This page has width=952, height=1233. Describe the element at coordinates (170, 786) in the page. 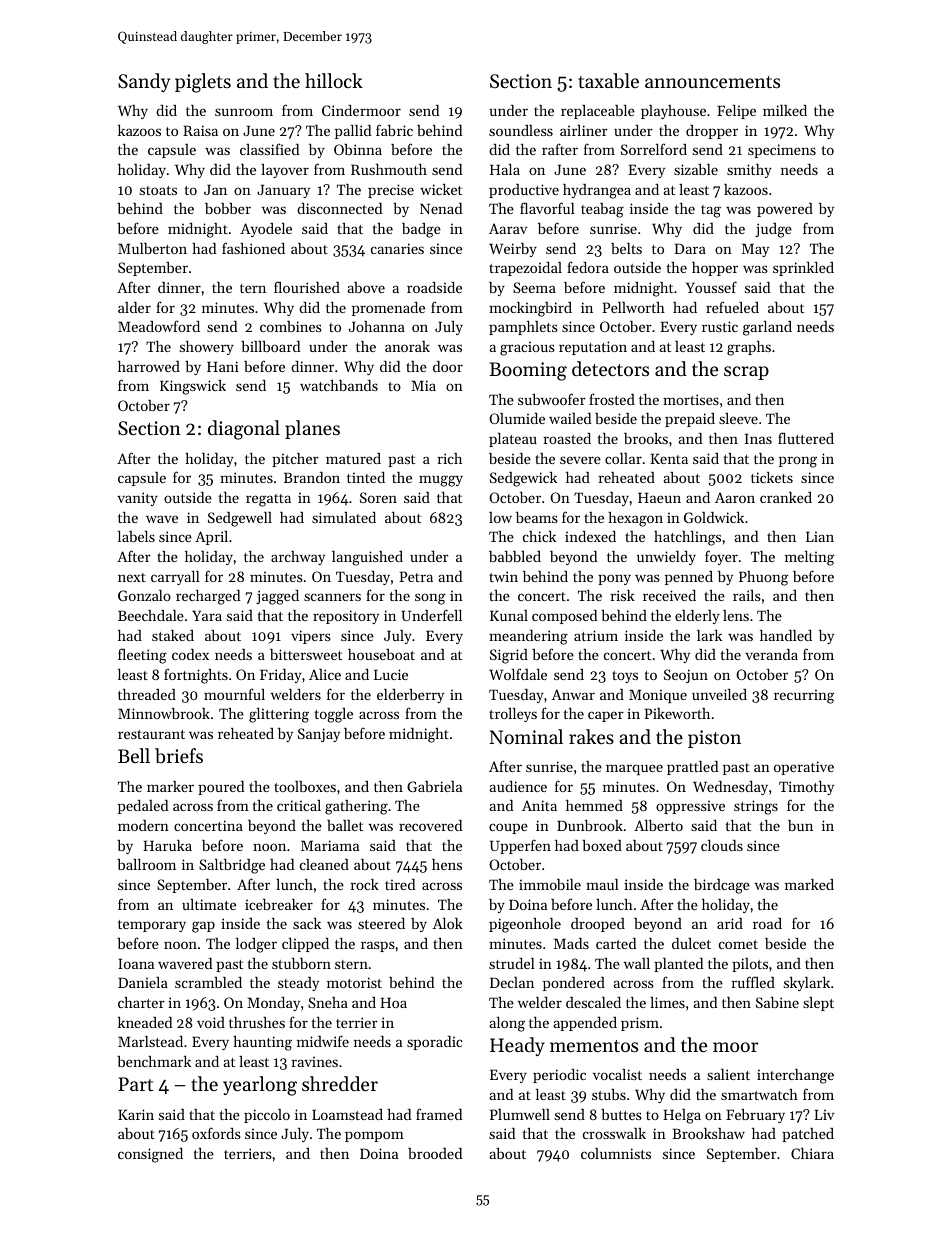

I see `marker` at that location.
